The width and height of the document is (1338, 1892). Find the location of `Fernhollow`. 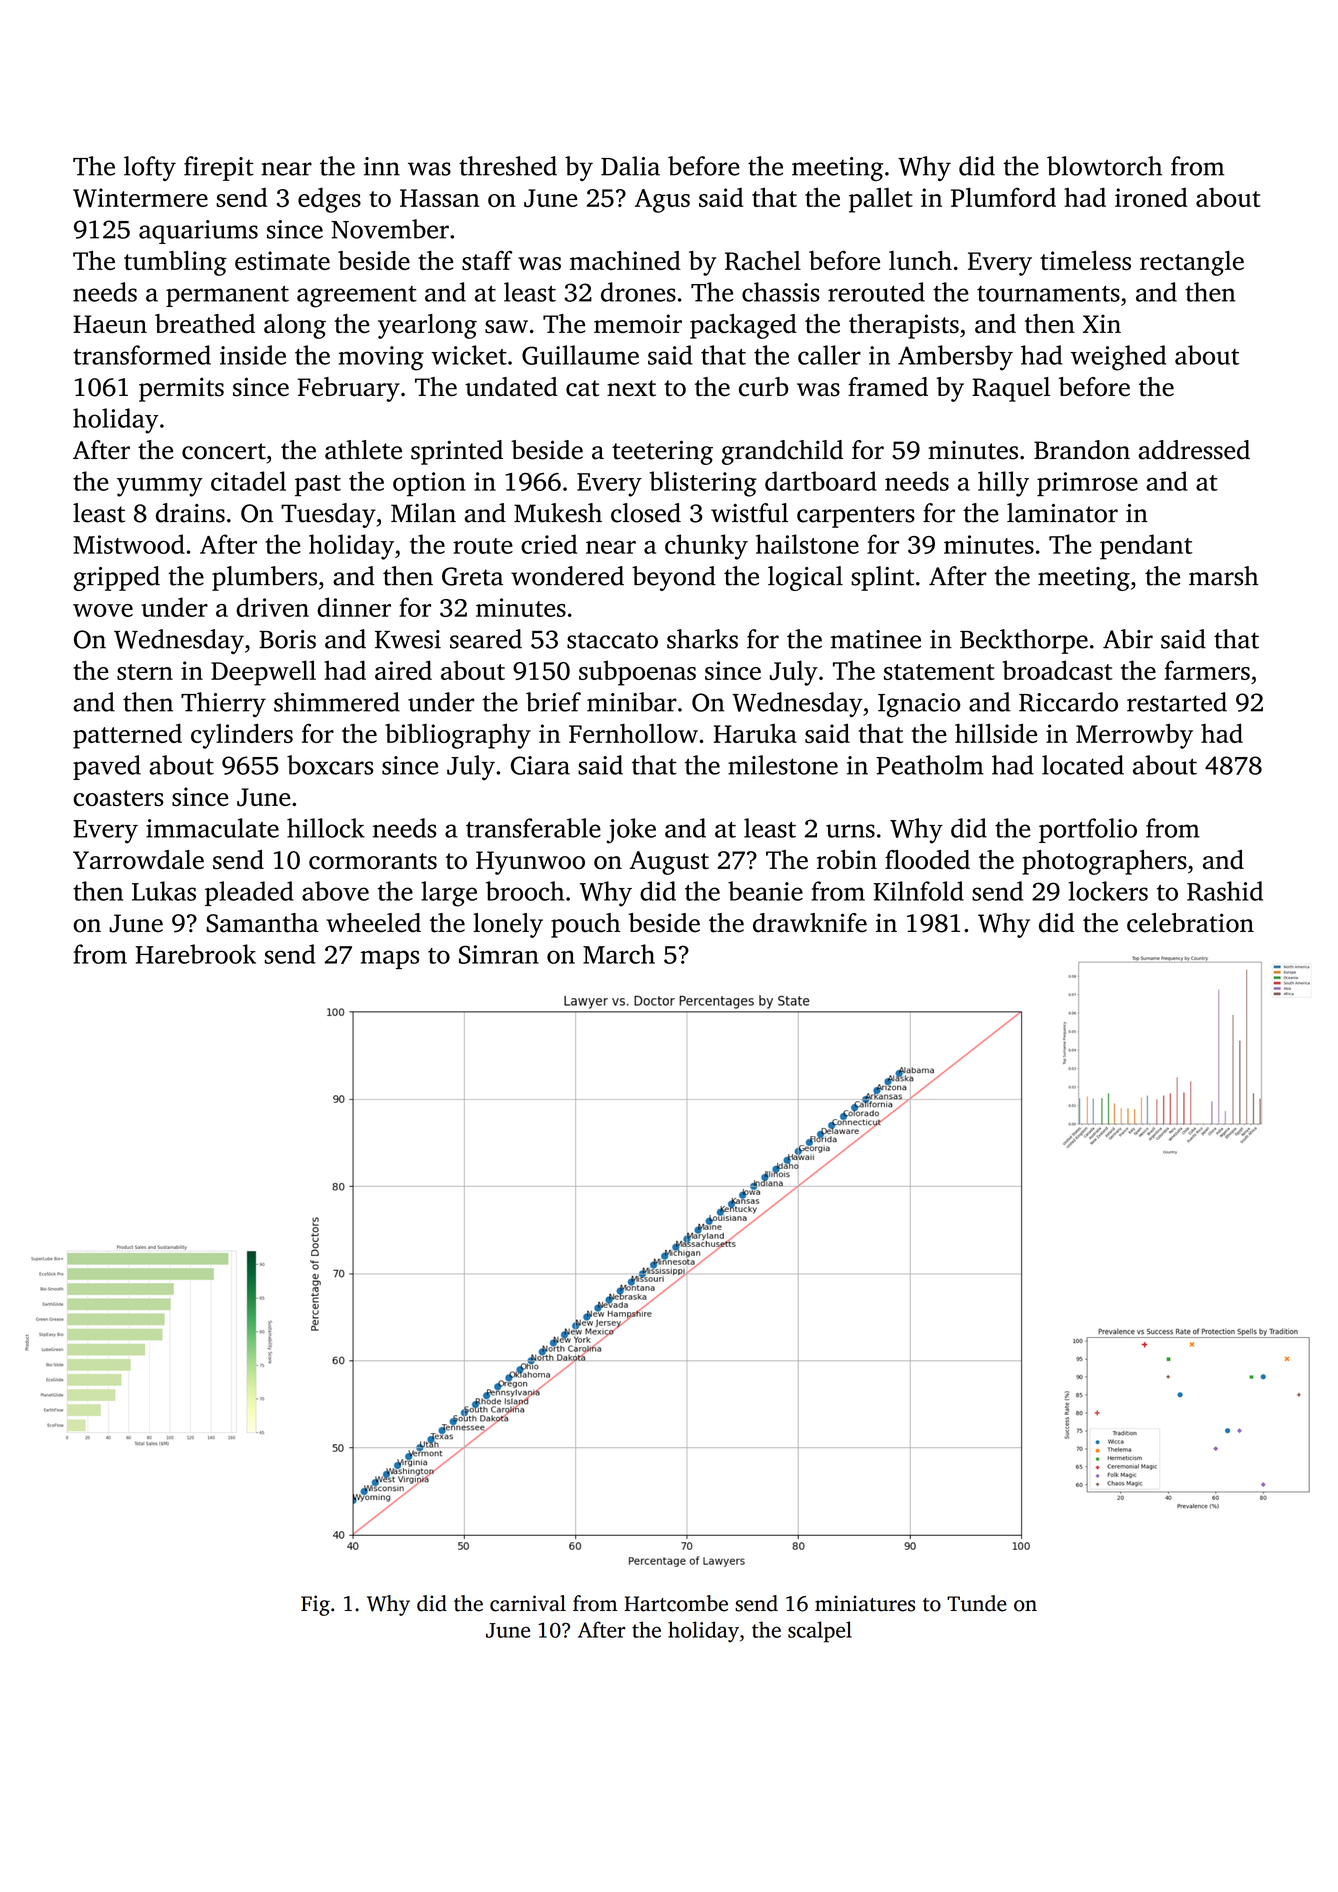

Fernhollow is located at coordinates (633, 733).
